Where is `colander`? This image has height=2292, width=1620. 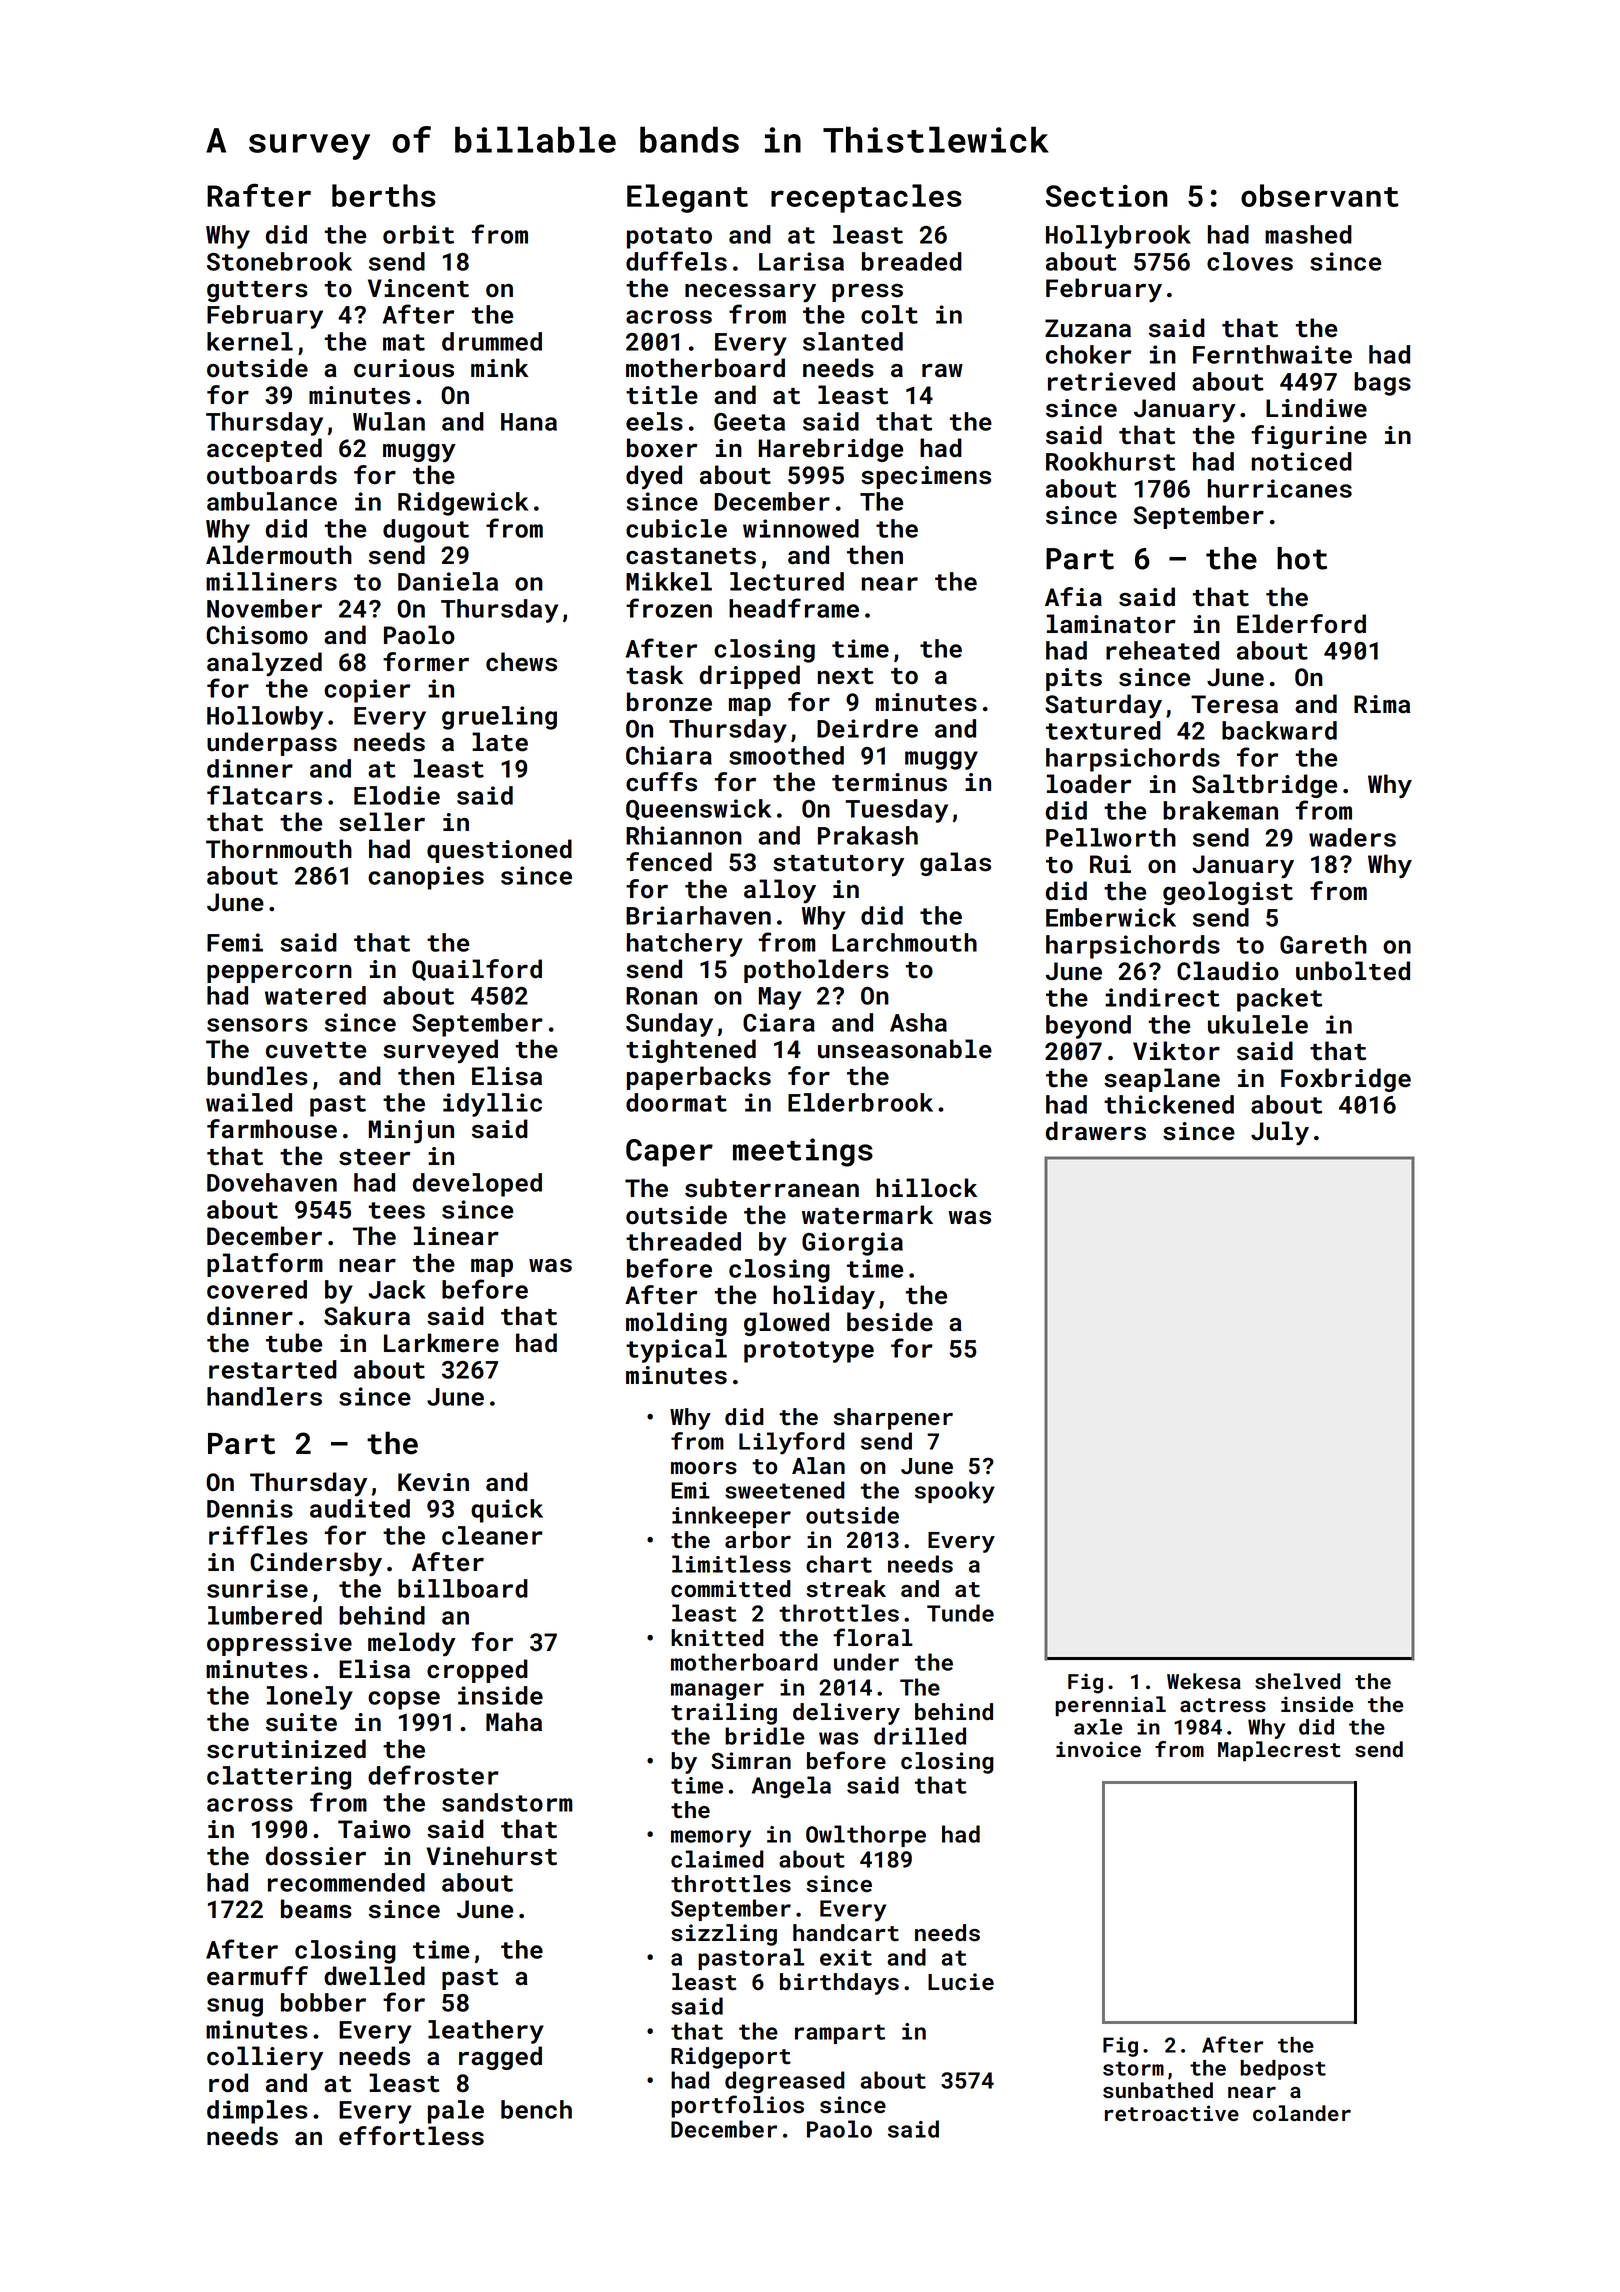 colander is located at coordinates (1302, 2113).
